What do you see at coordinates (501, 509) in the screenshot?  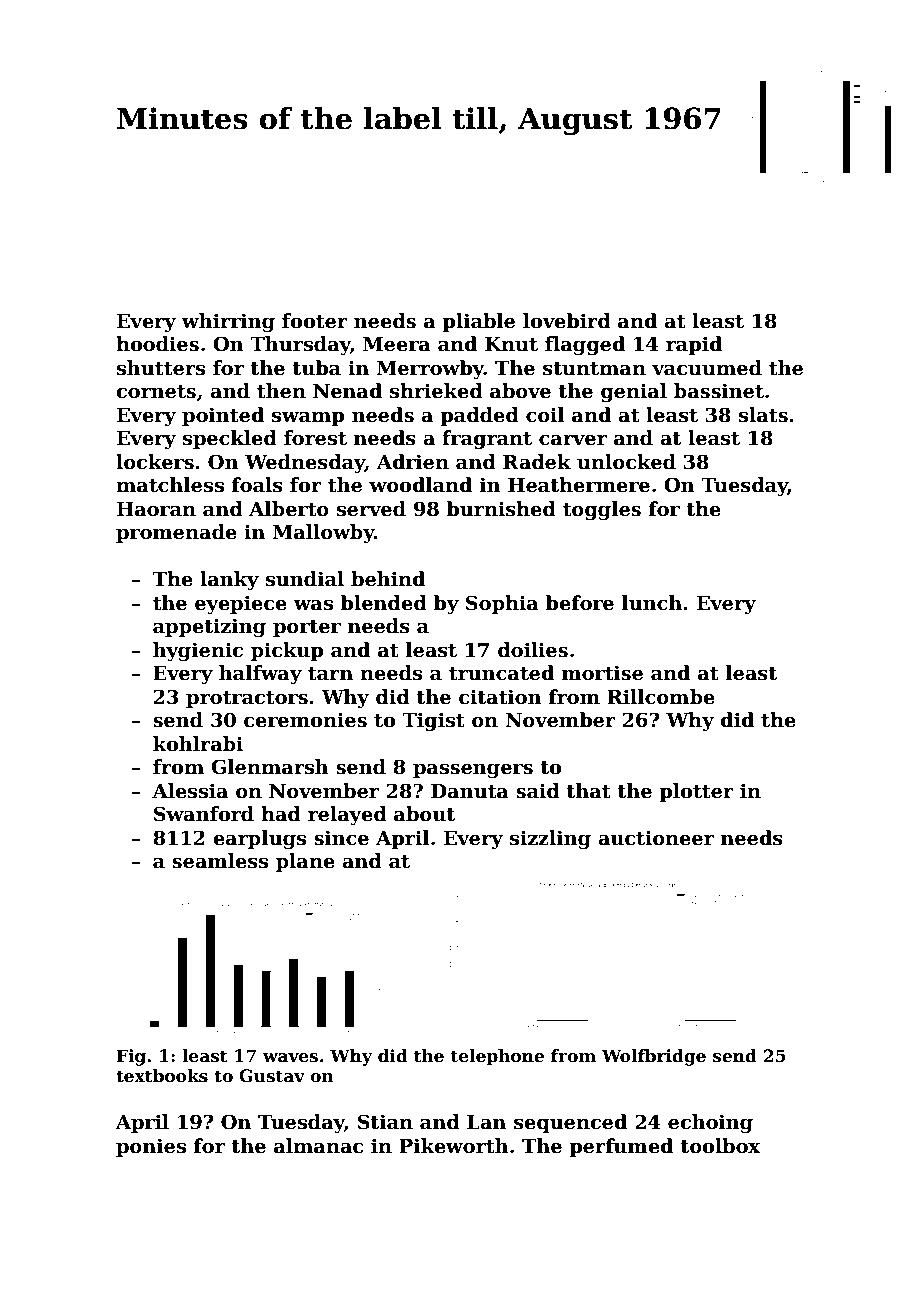 I see `burnished` at bounding box center [501, 509].
